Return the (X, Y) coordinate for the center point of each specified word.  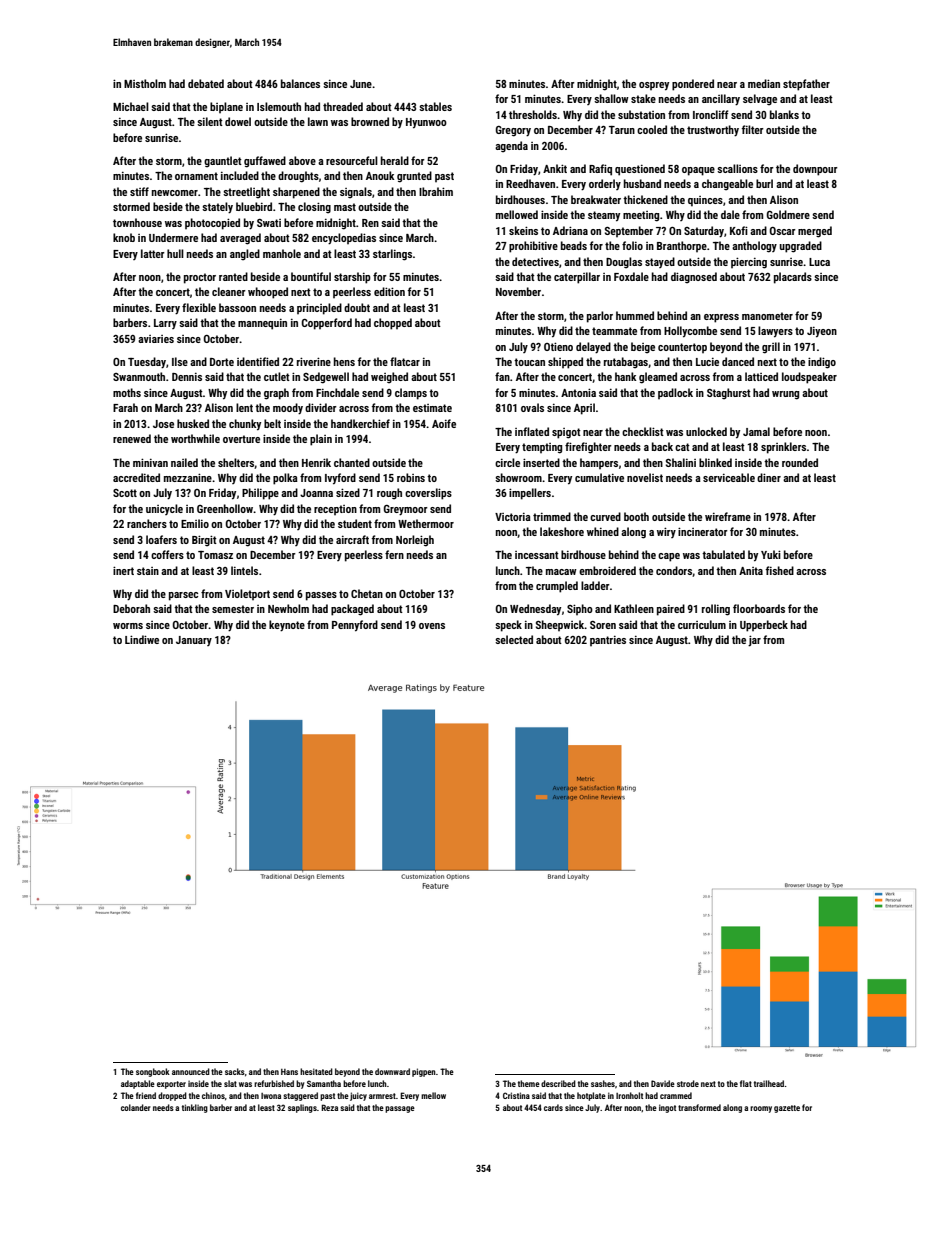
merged (815, 232)
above (302, 160)
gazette (787, 1109)
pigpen (424, 1072)
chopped (393, 324)
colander (136, 1107)
